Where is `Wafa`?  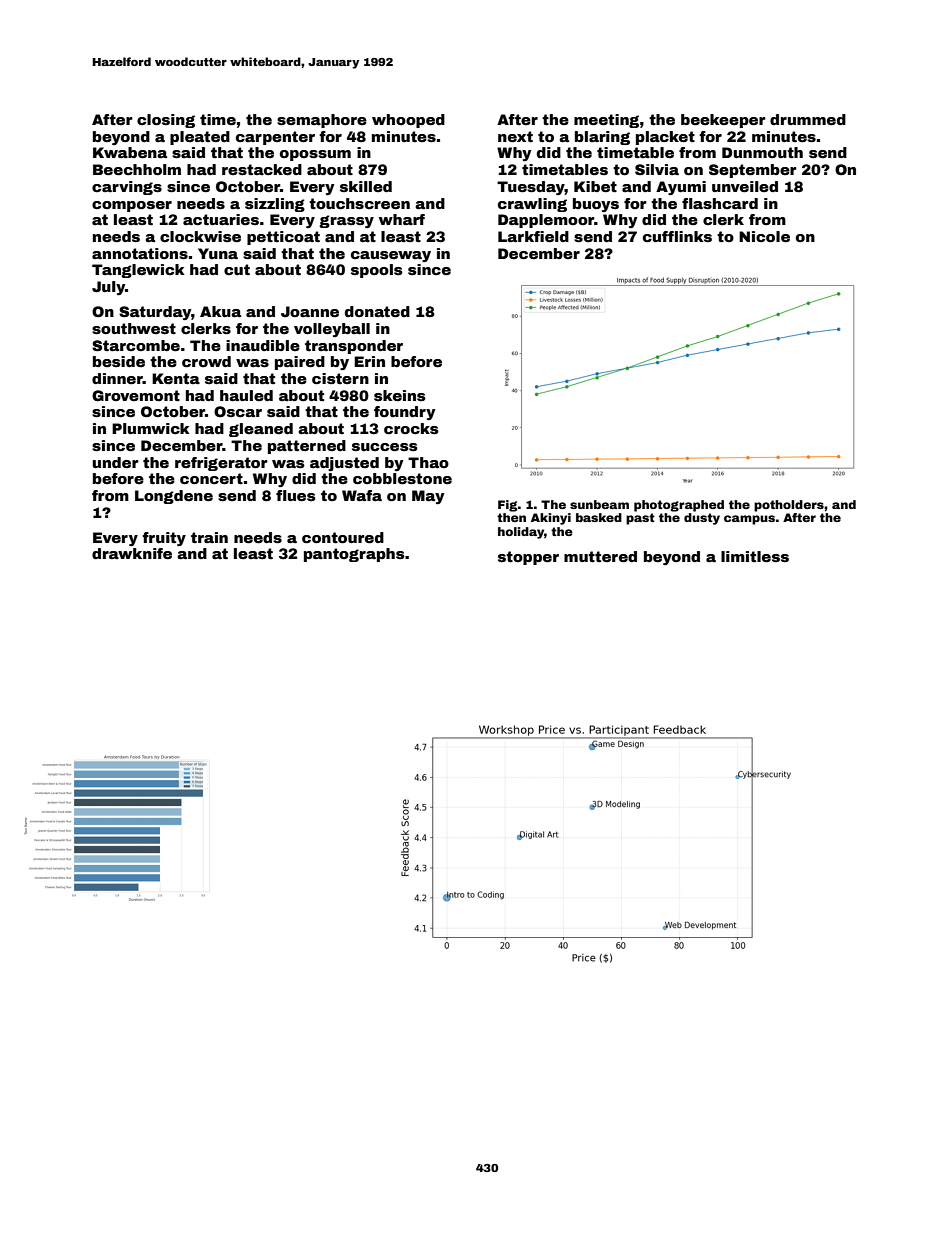
Wafa is located at coordinates (362, 495).
